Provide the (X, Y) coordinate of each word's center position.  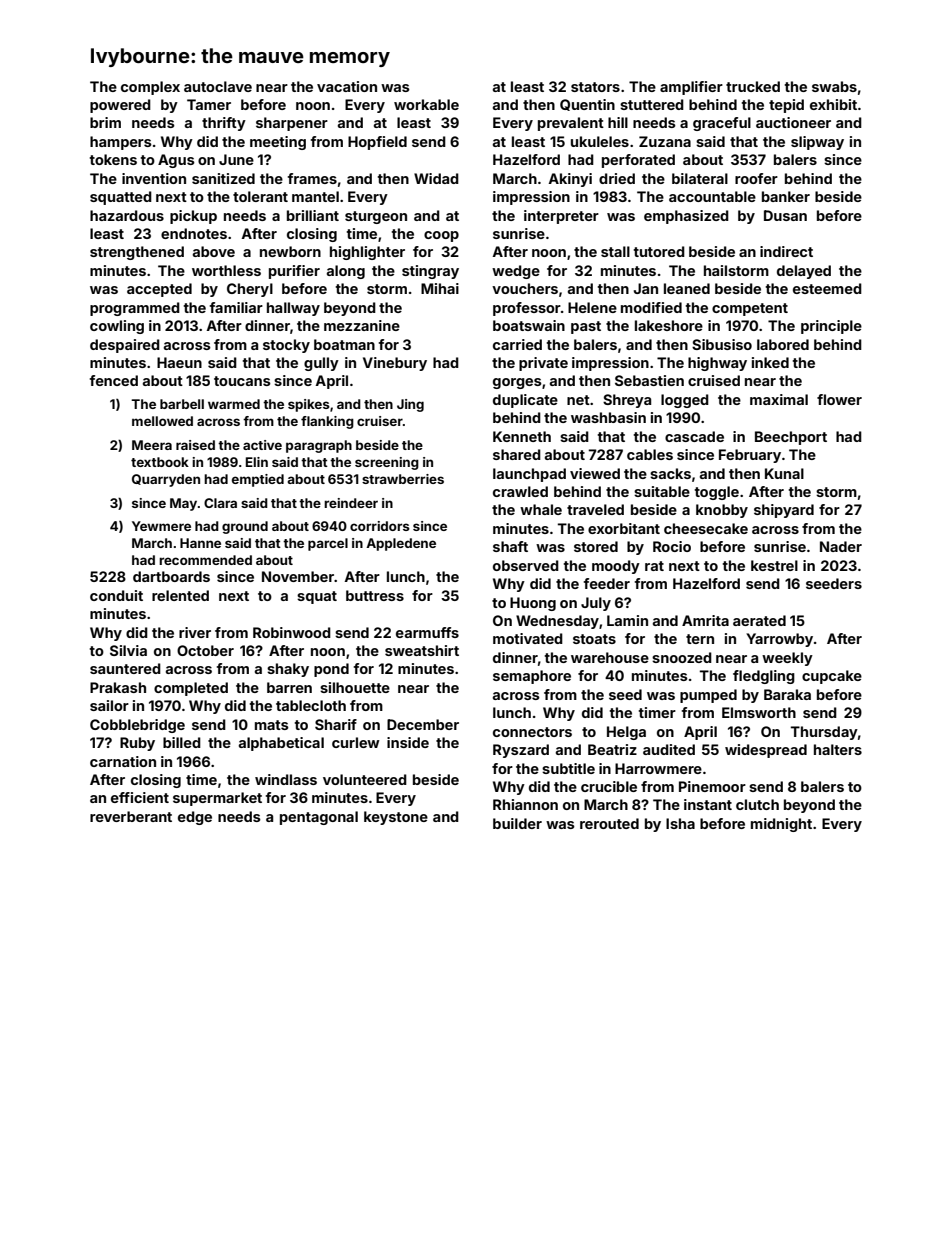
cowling (117, 327)
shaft (510, 546)
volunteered (365, 779)
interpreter (561, 217)
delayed (804, 272)
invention (154, 178)
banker (786, 196)
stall (615, 251)
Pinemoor (712, 786)
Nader (841, 546)
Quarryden (166, 480)
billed (182, 742)
